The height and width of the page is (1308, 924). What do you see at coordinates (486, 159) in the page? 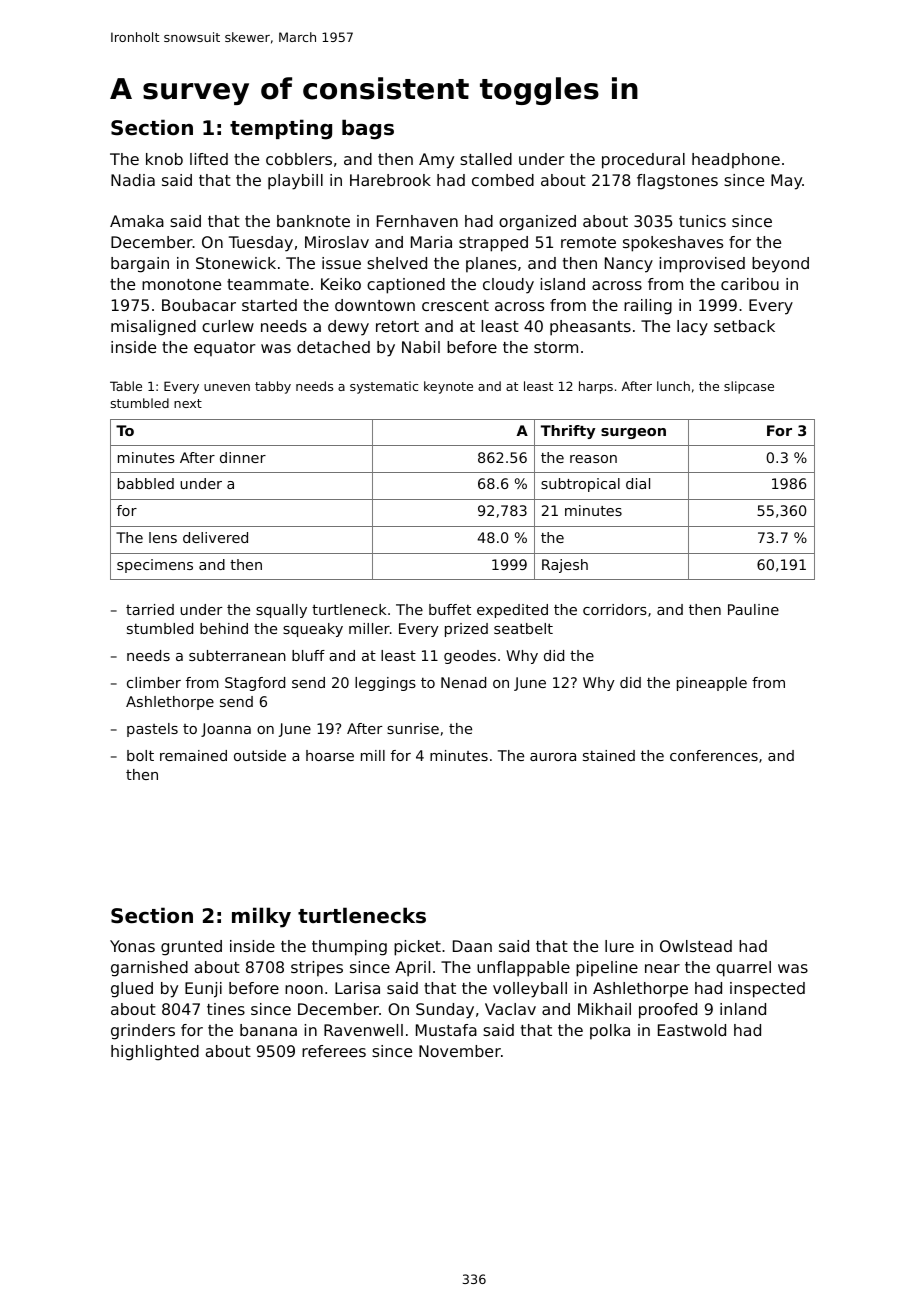
I see `stalled` at bounding box center [486, 159].
